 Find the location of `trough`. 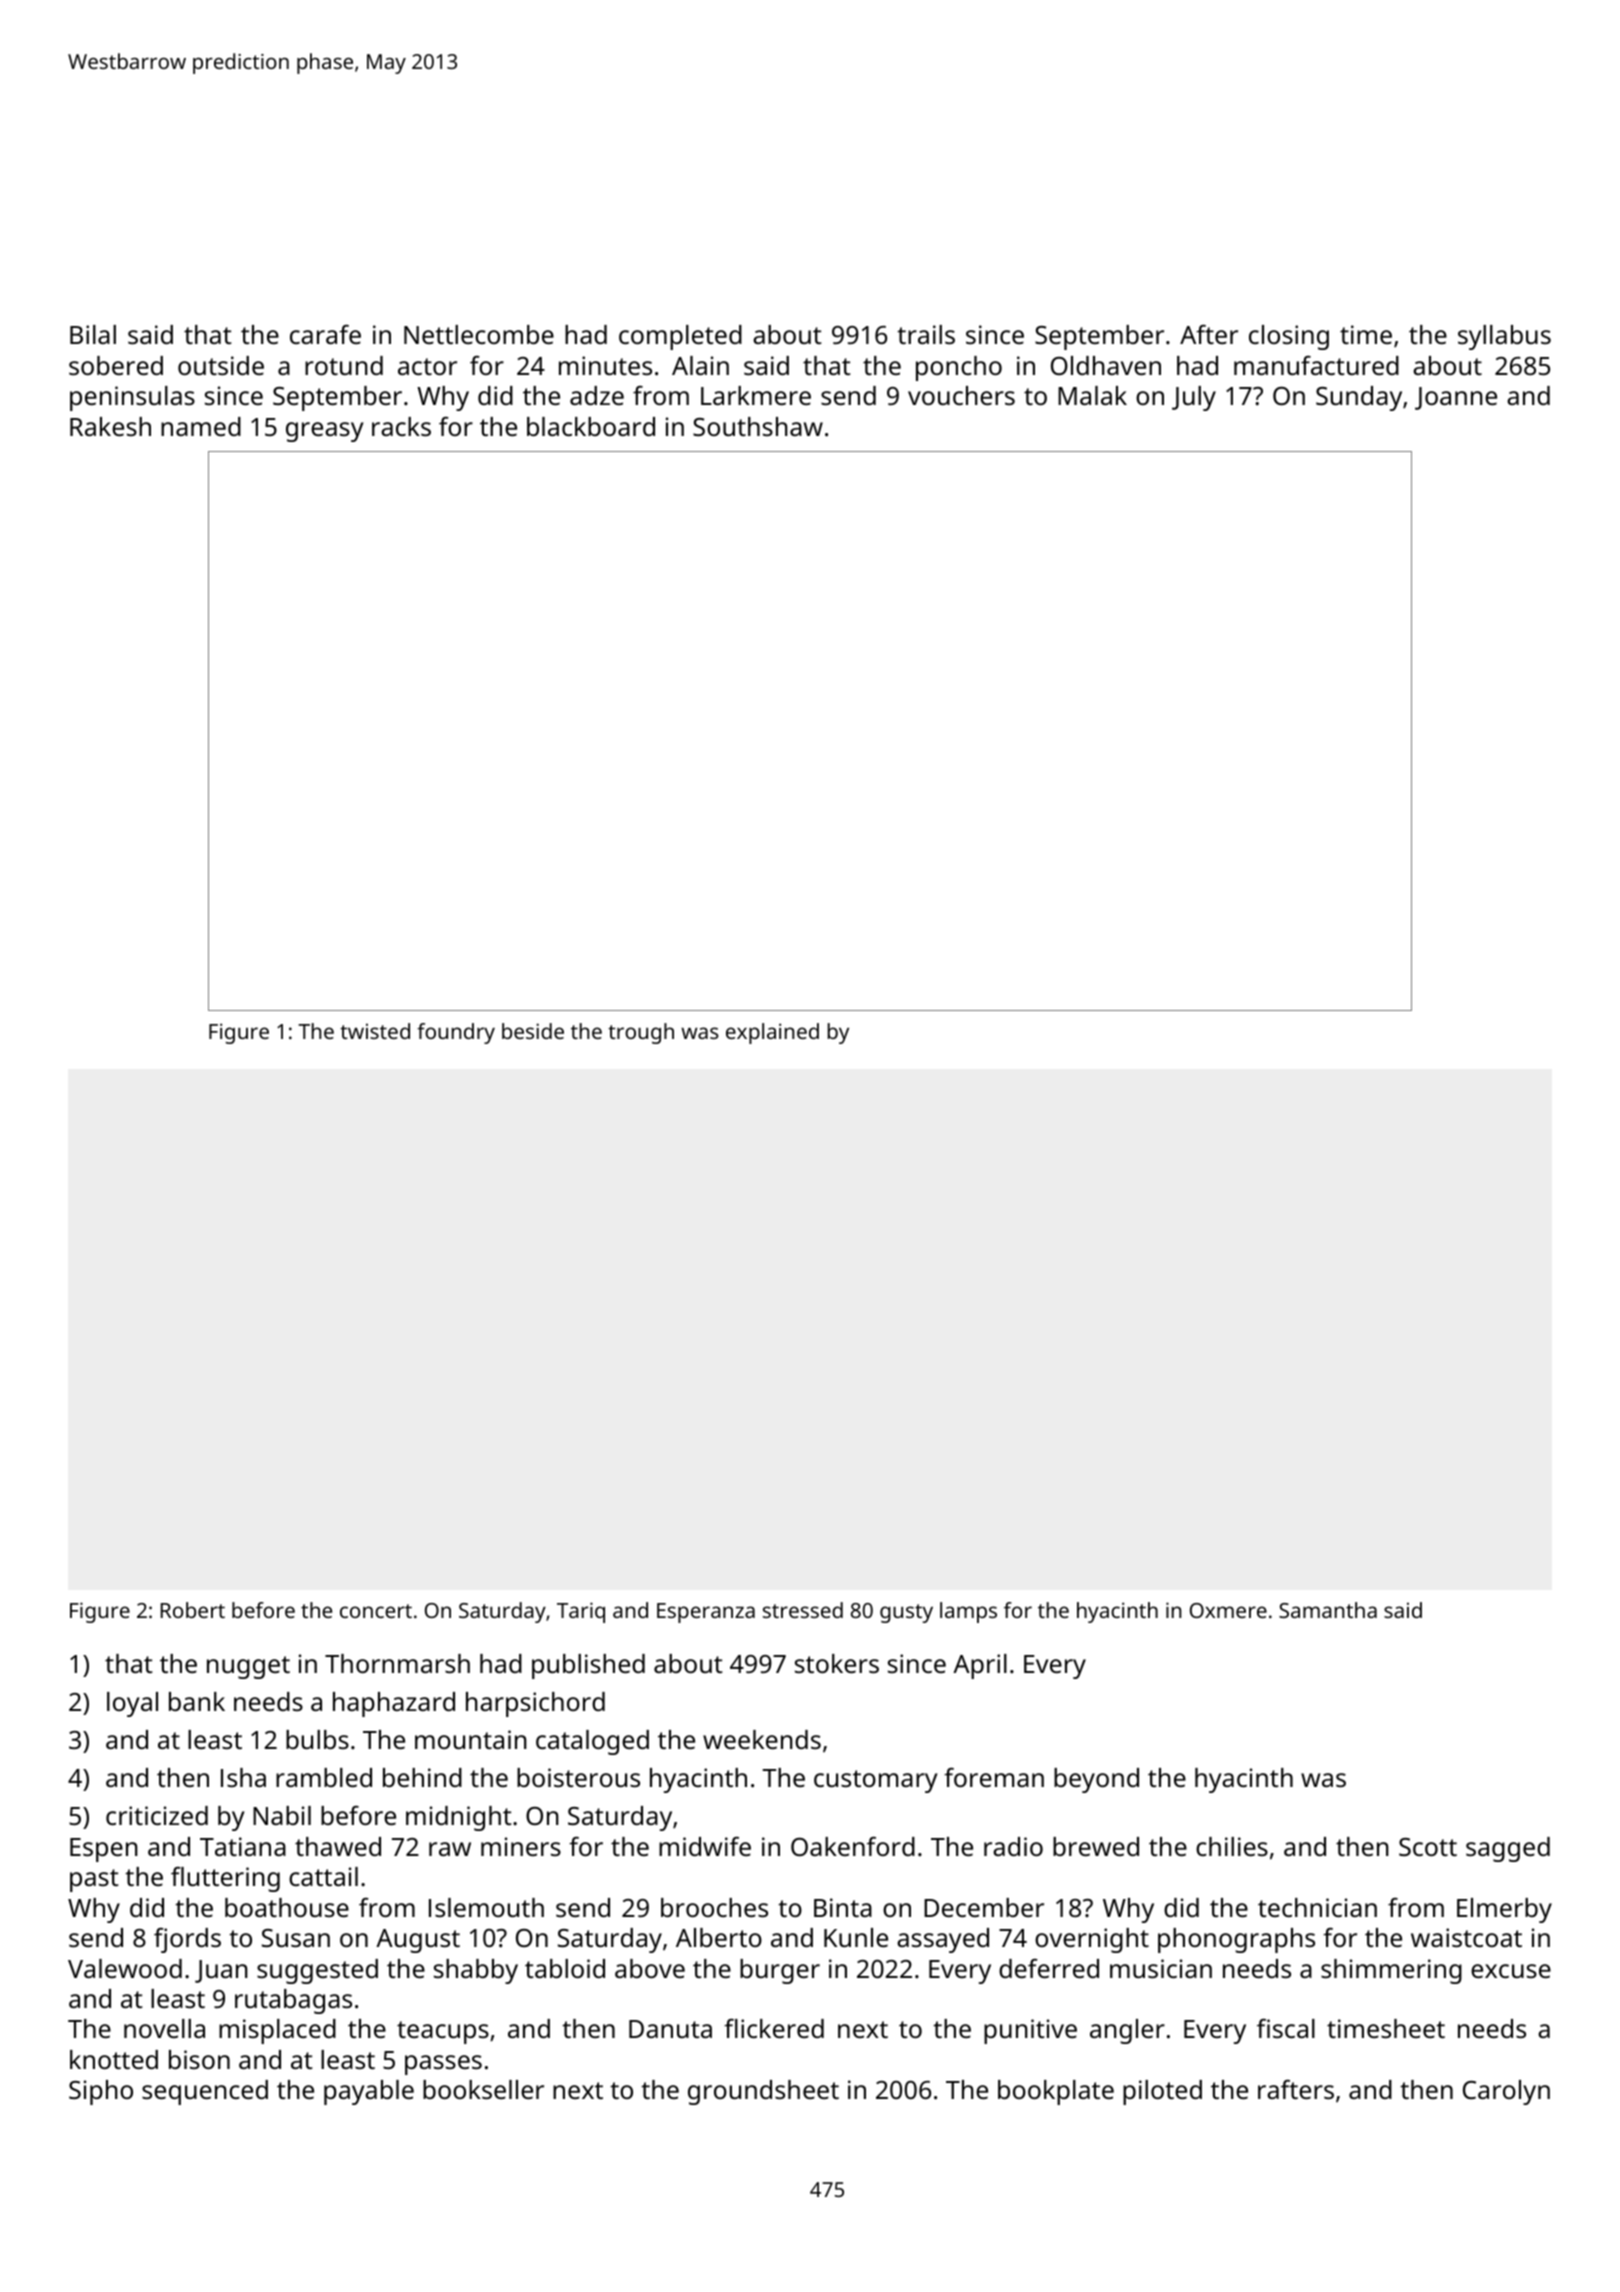

trough is located at coordinates (641, 1033).
